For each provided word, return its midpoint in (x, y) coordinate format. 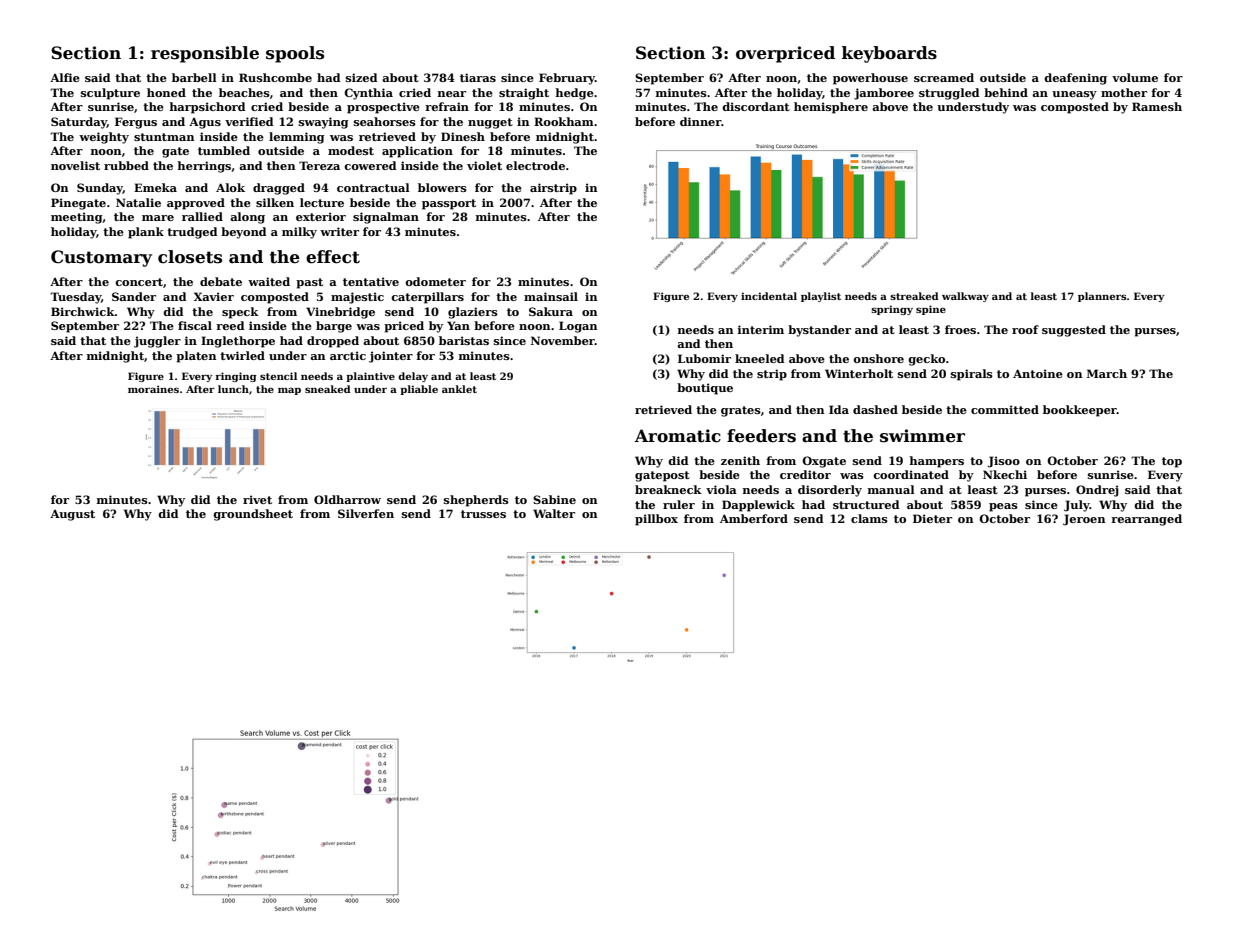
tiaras (478, 77)
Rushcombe (275, 77)
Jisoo (1003, 462)
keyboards (889, 54)
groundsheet (253, 515)
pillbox (656, 520)
